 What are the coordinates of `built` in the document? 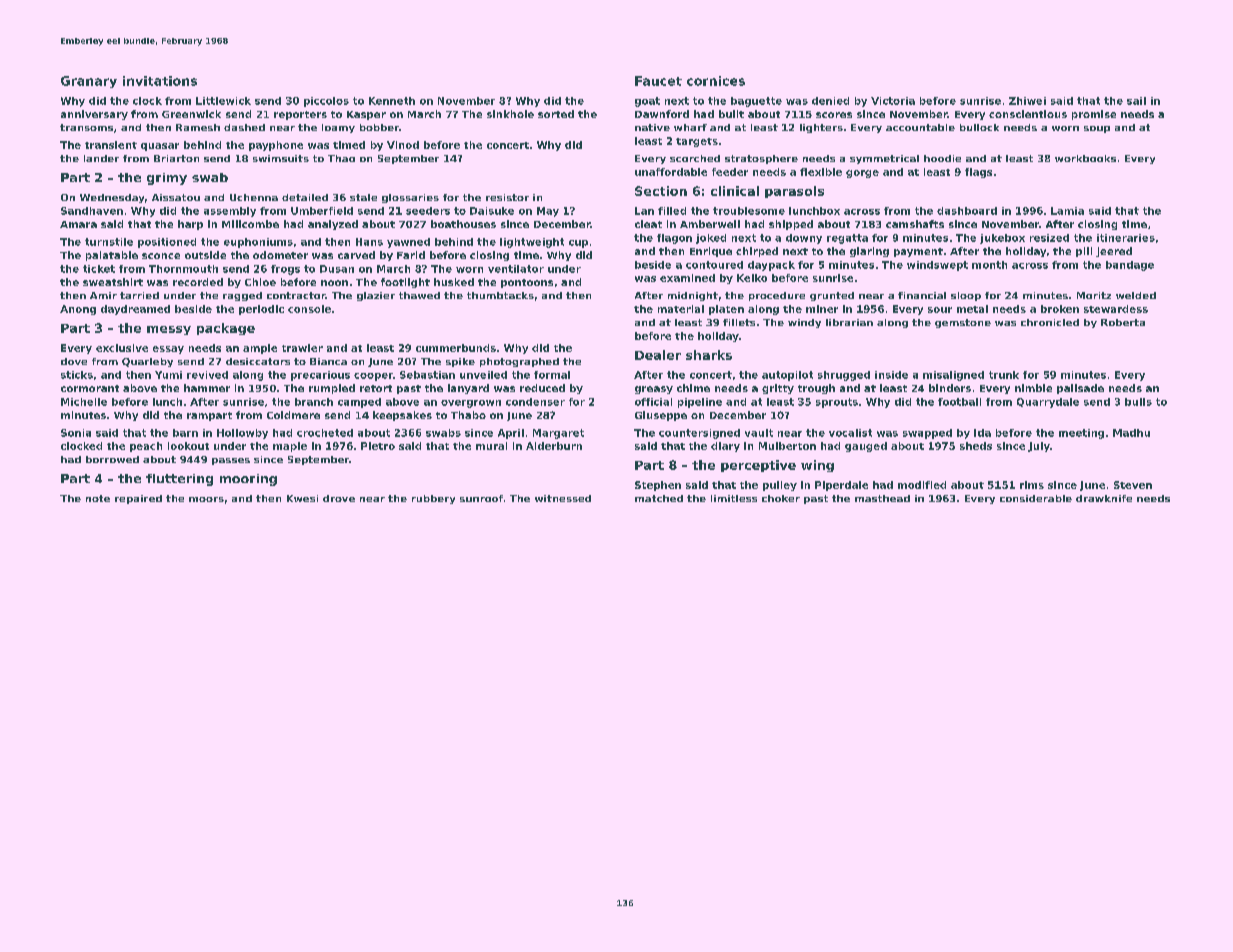 It's located at (731, 114).
